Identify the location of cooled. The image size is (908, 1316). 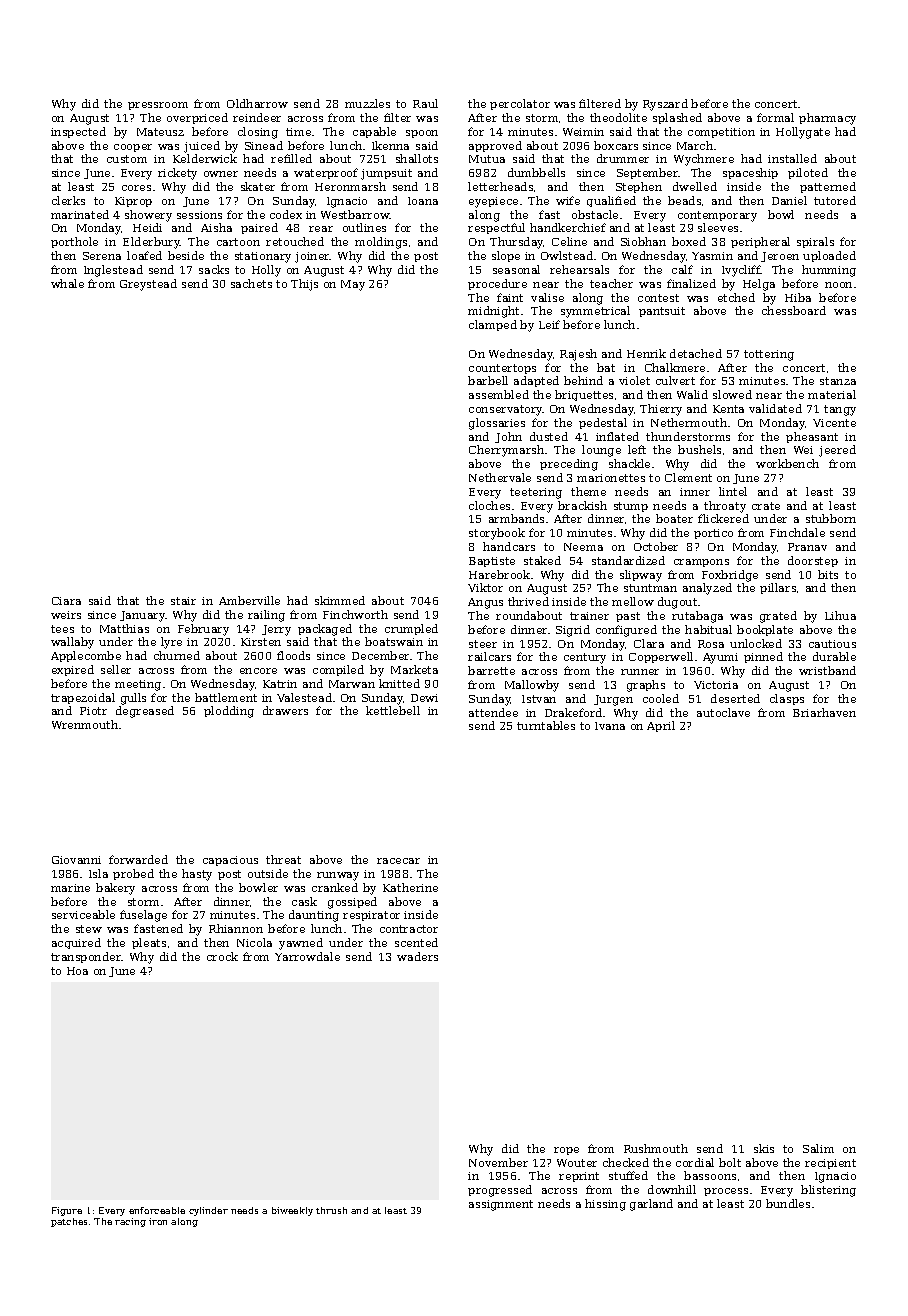
(661, 698).
